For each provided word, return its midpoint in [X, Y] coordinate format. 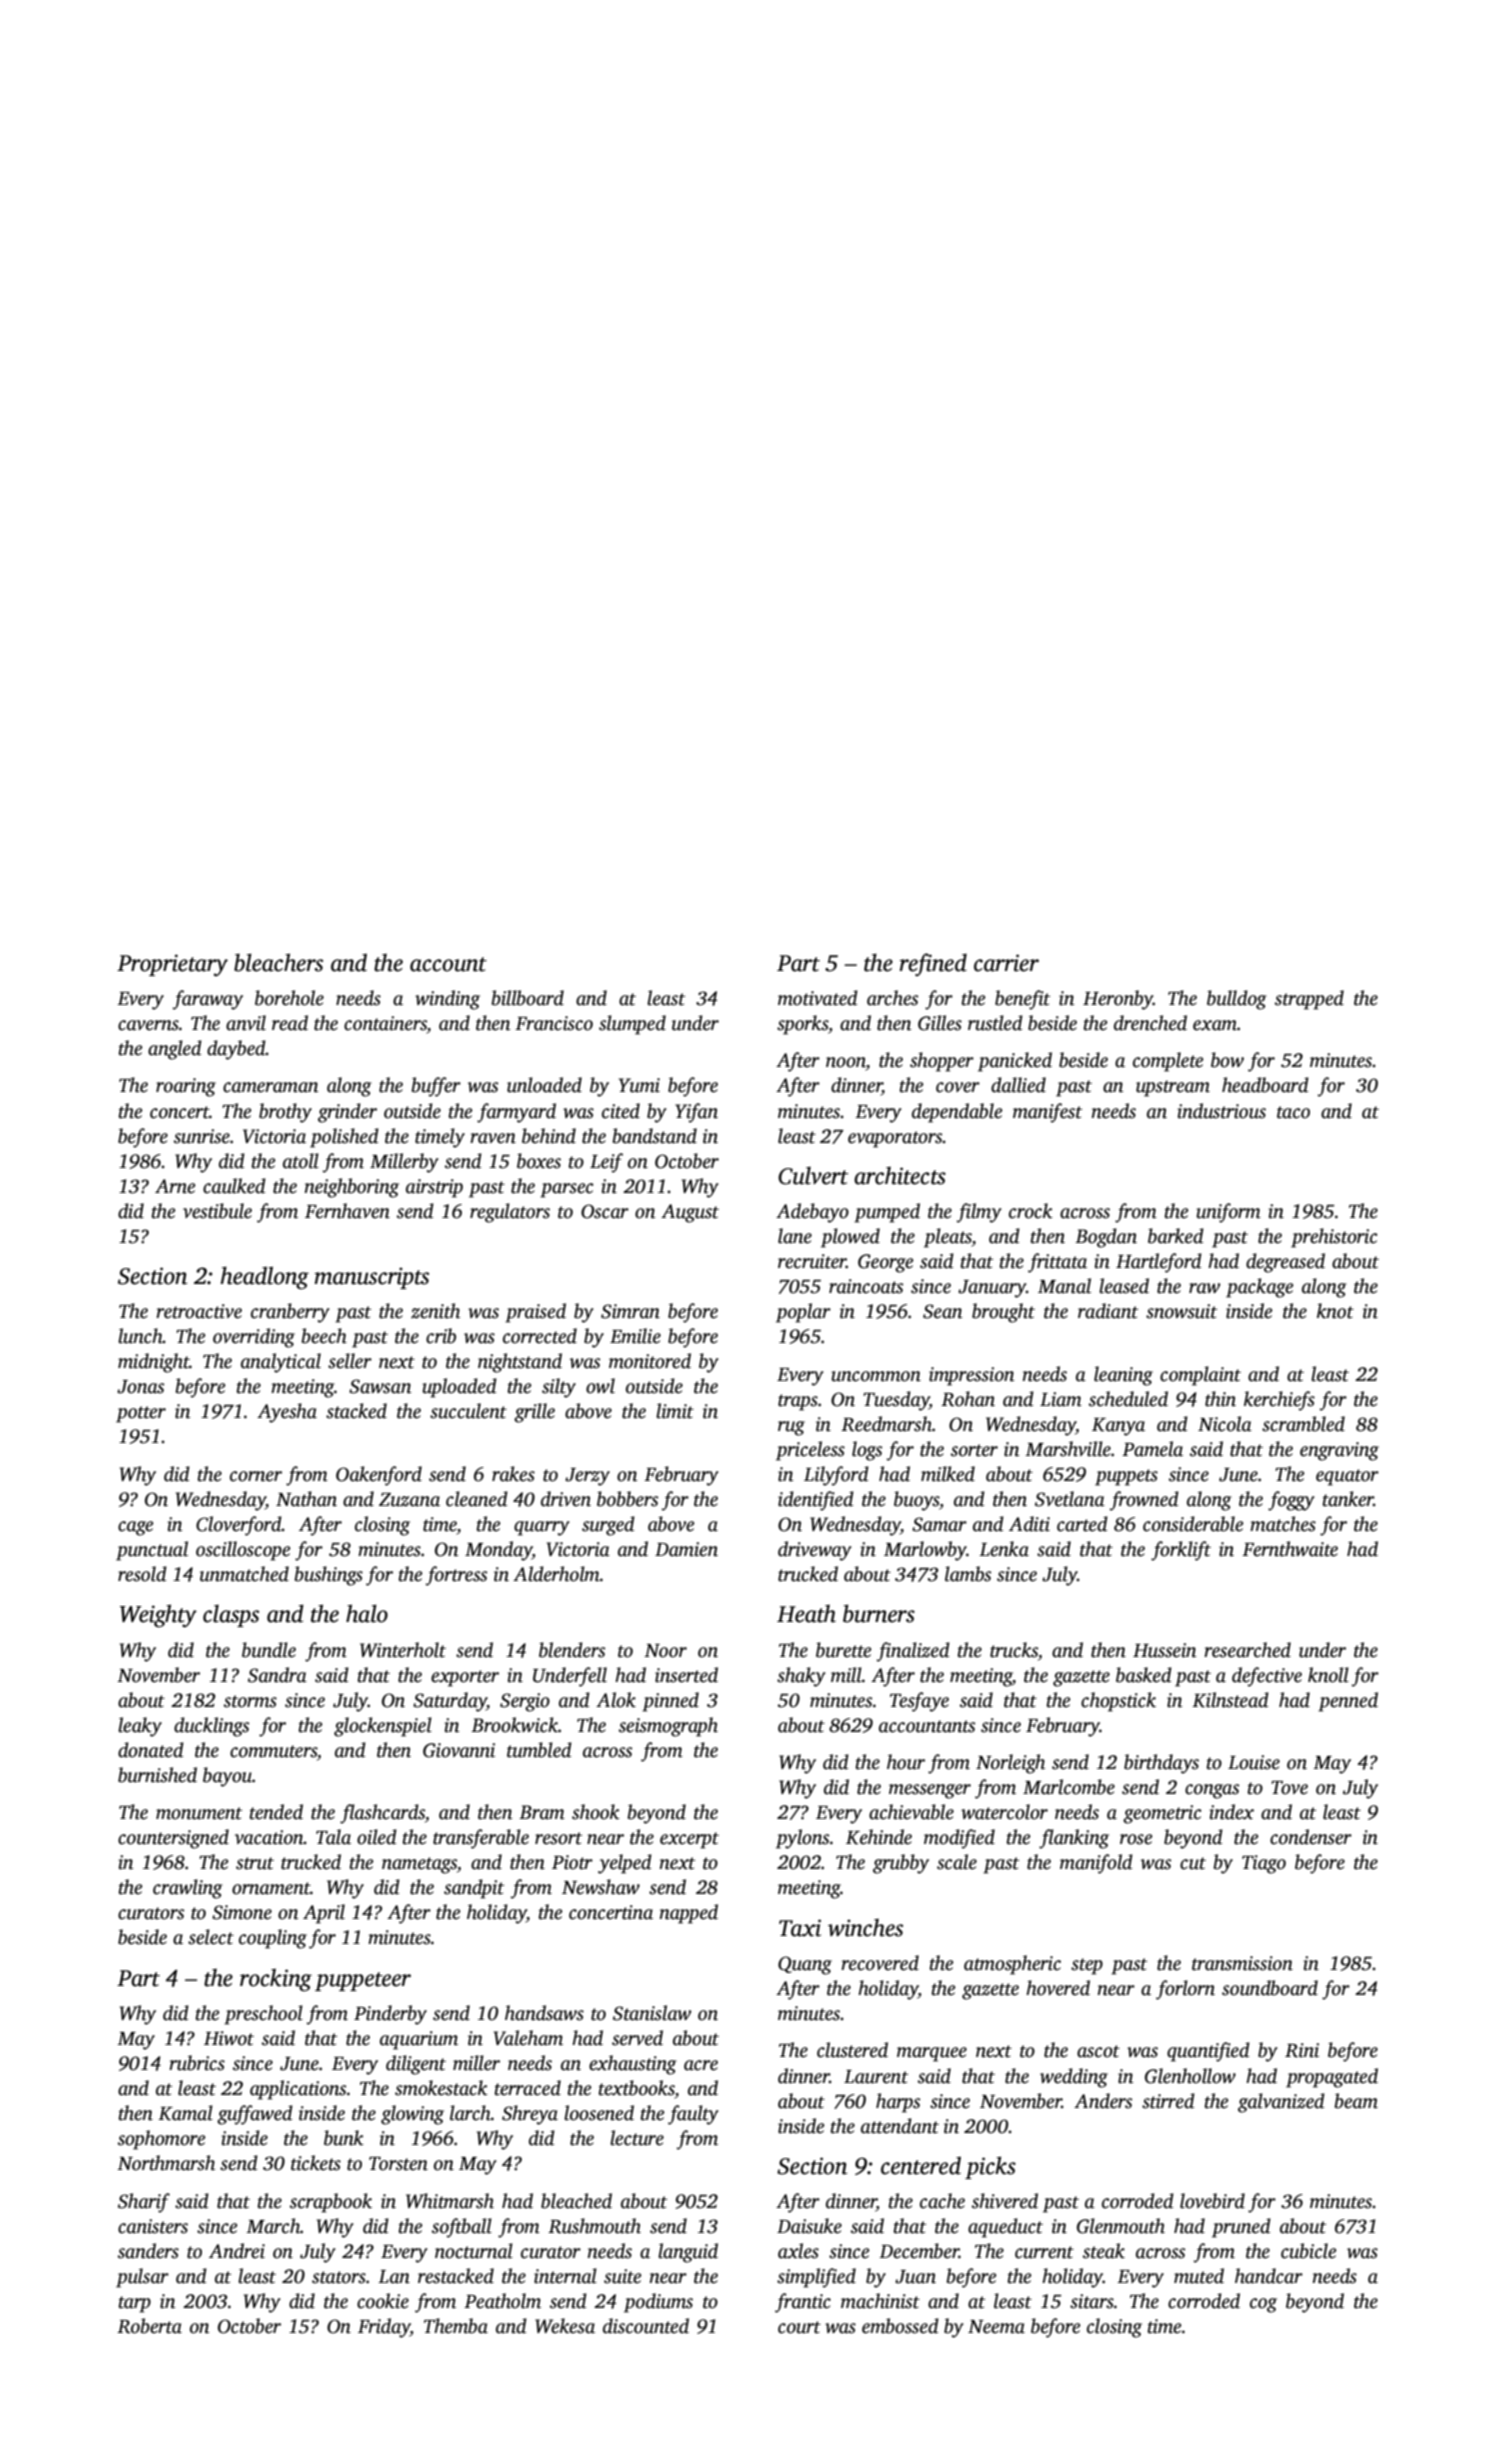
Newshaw [601, 1887]
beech [324, 1336]
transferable [481, 1839]
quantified [1208, 2052]
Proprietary [172, 965]
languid [688, 2253]
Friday [384, 2328]
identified [816, 1501]
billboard [528, 998]
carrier [1006, 963]
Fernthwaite [1290, 1549]
